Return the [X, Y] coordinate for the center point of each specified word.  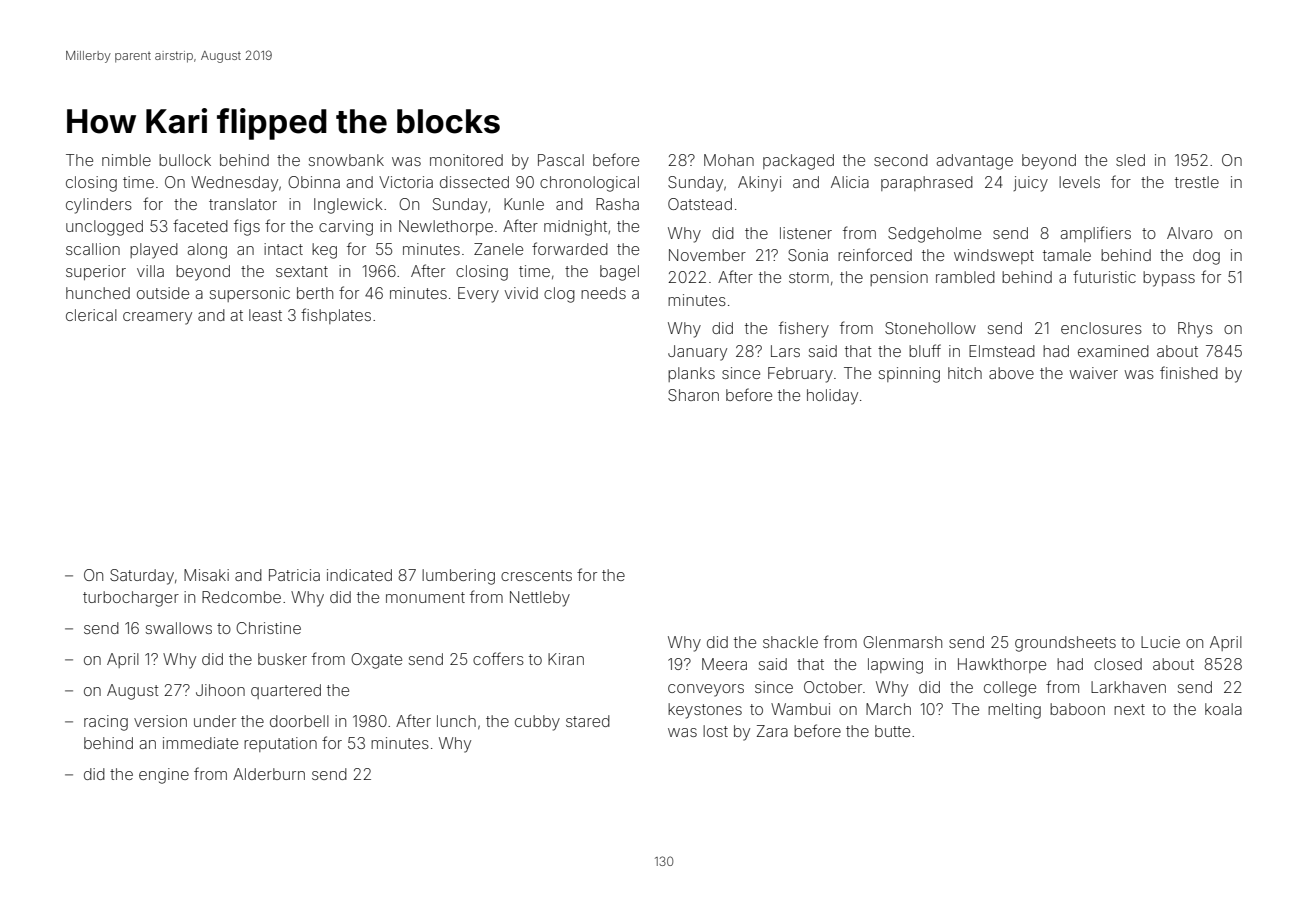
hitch [965, 373]
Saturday [142, 577]
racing [106, 723]
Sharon [693, 395]
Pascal [561, 160]
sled [1130, 160]
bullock [185, 160]
